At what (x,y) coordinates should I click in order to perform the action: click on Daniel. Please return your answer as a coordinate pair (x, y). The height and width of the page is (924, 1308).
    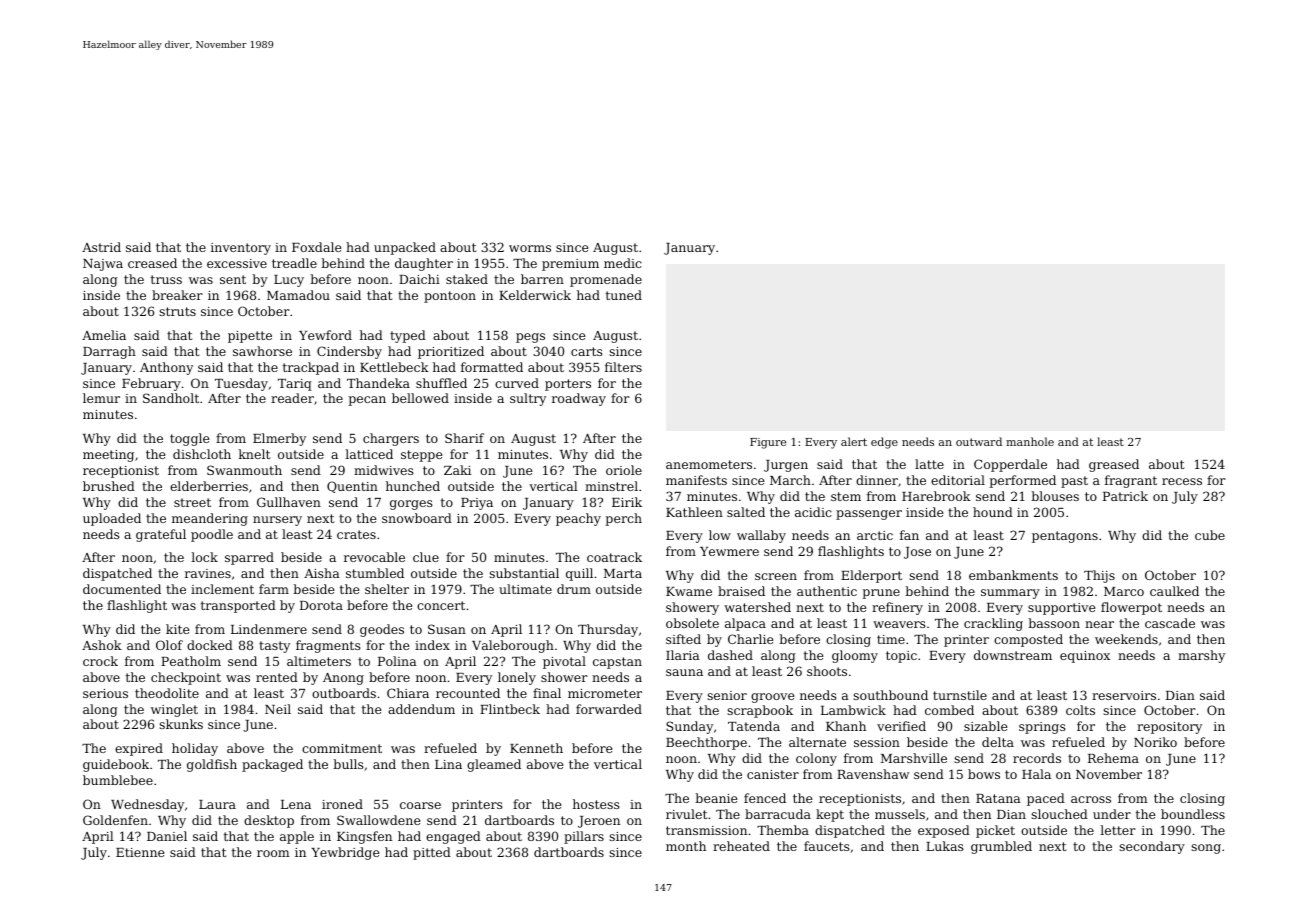
    Looking at the image, I should click on (167, 836).
